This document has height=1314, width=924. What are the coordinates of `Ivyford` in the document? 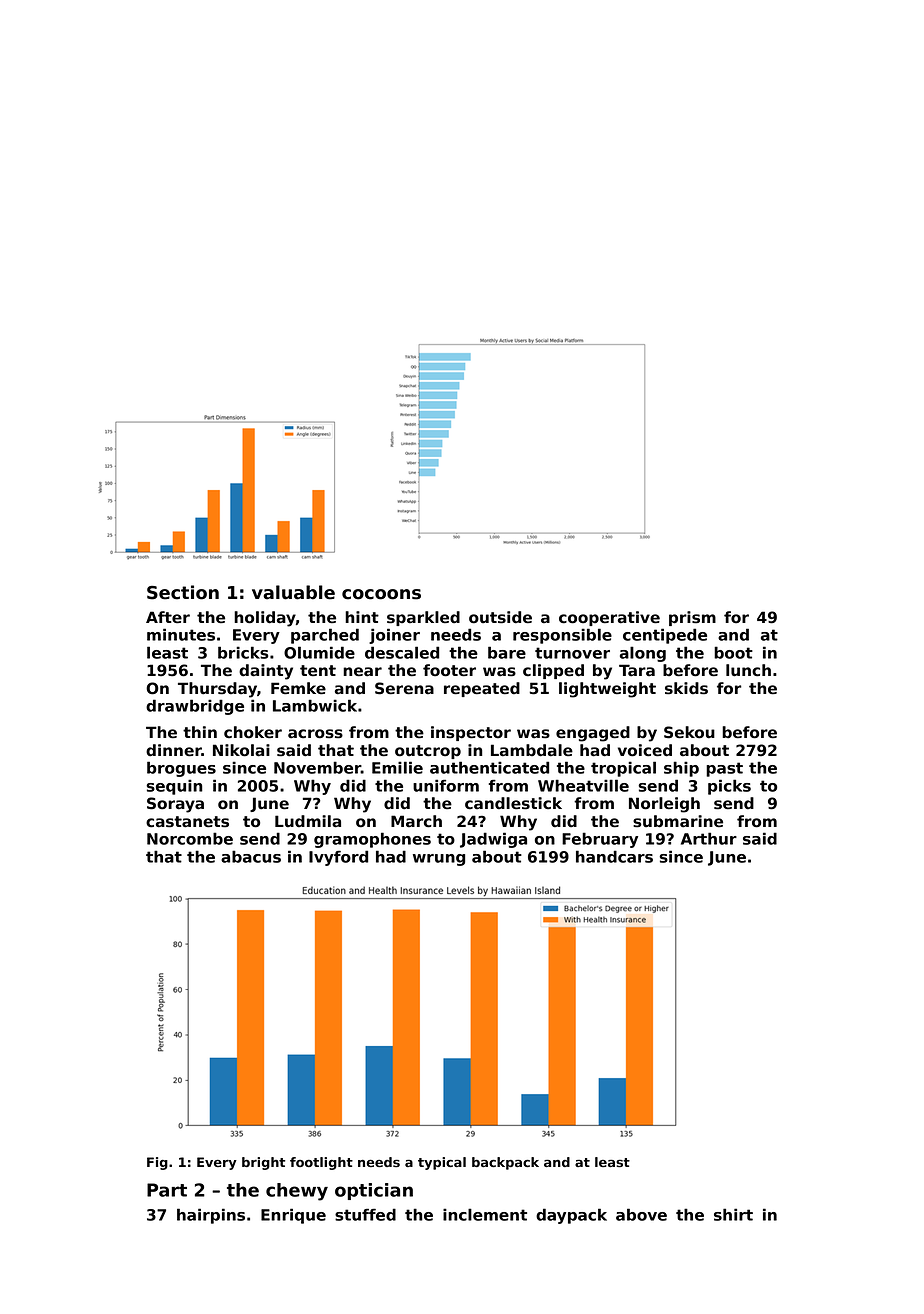 It's located at (338, 858).
